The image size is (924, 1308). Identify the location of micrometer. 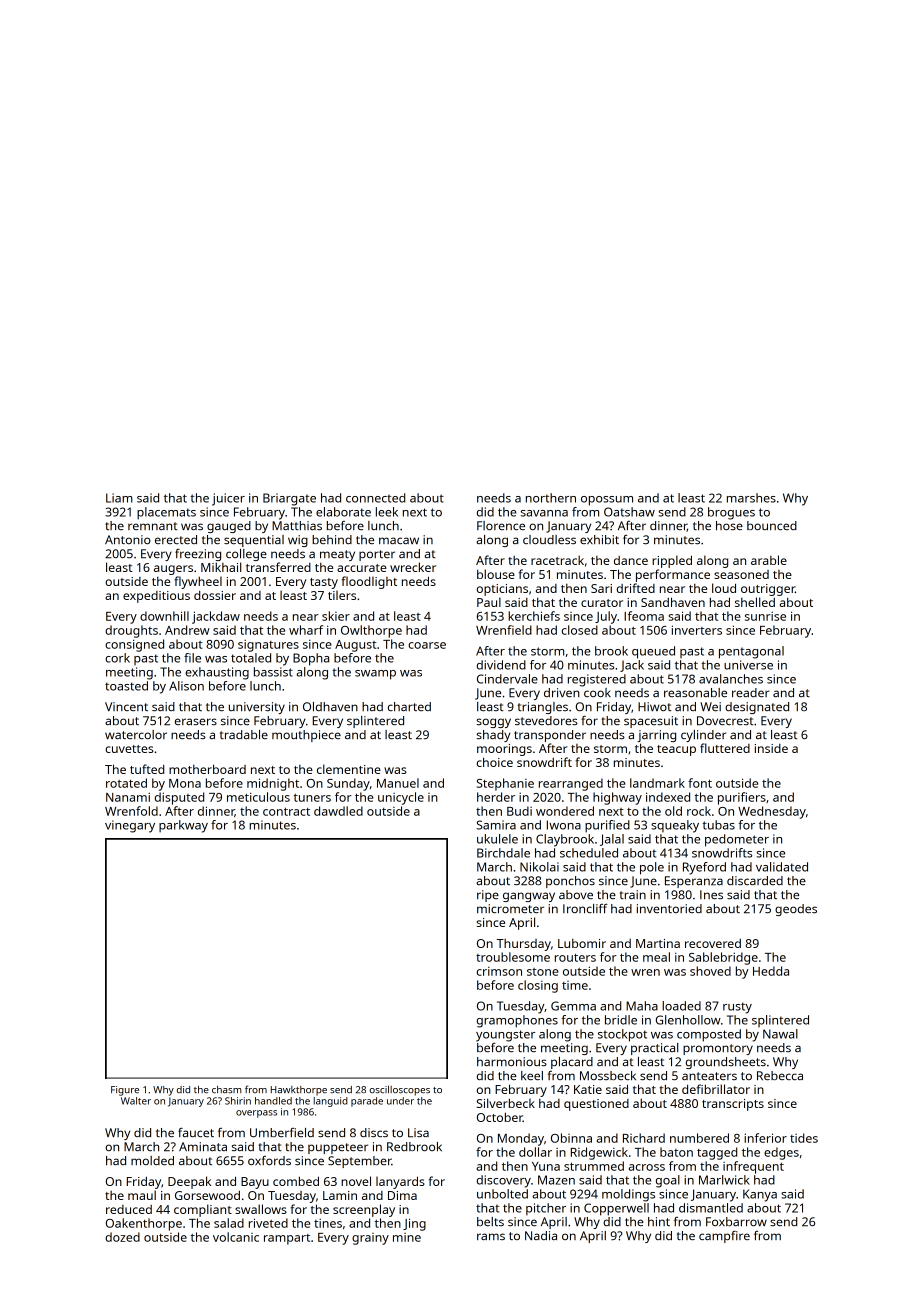
(510, 908).
